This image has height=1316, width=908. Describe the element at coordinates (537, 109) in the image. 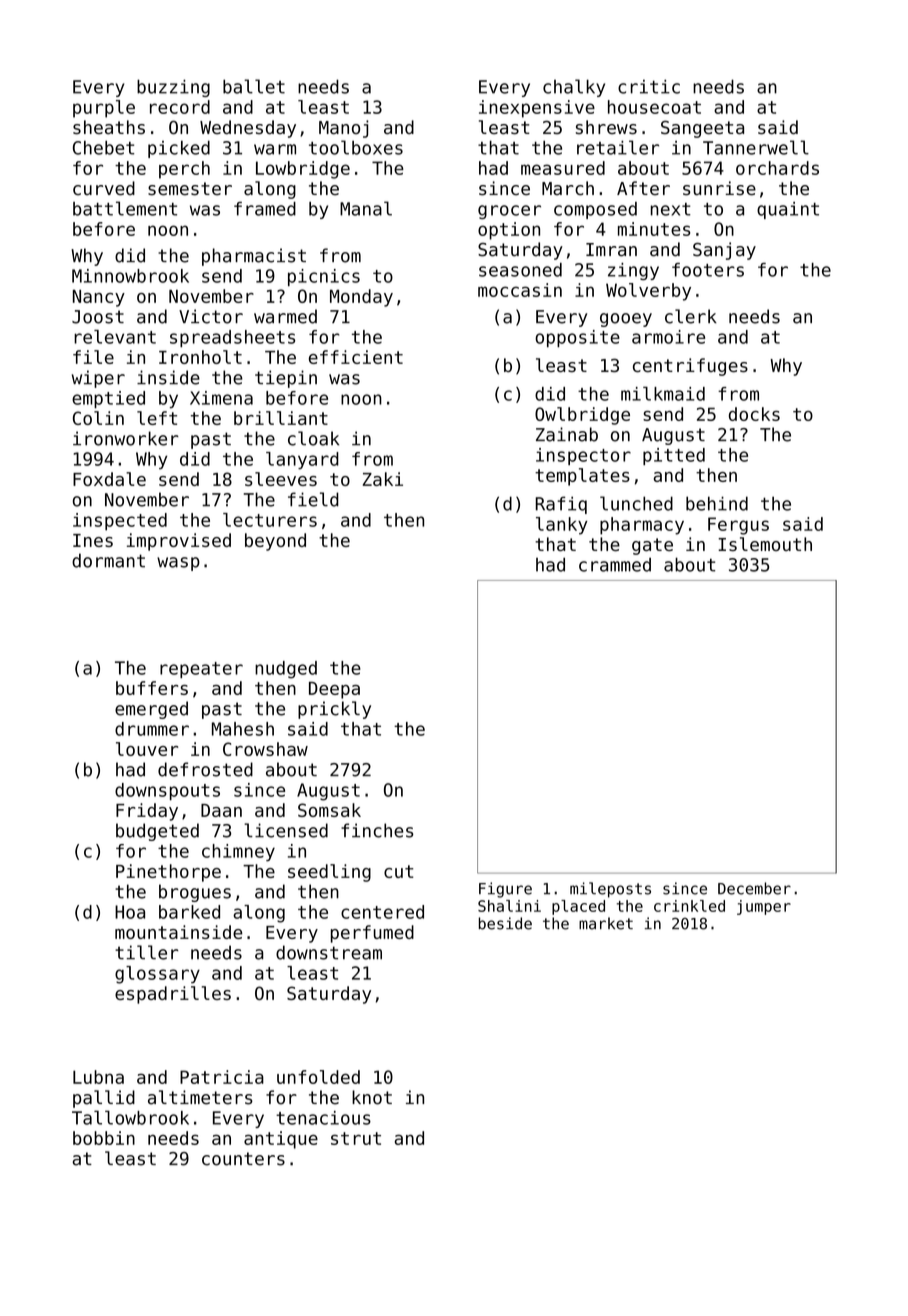

I see `inexpensive` at that location.
